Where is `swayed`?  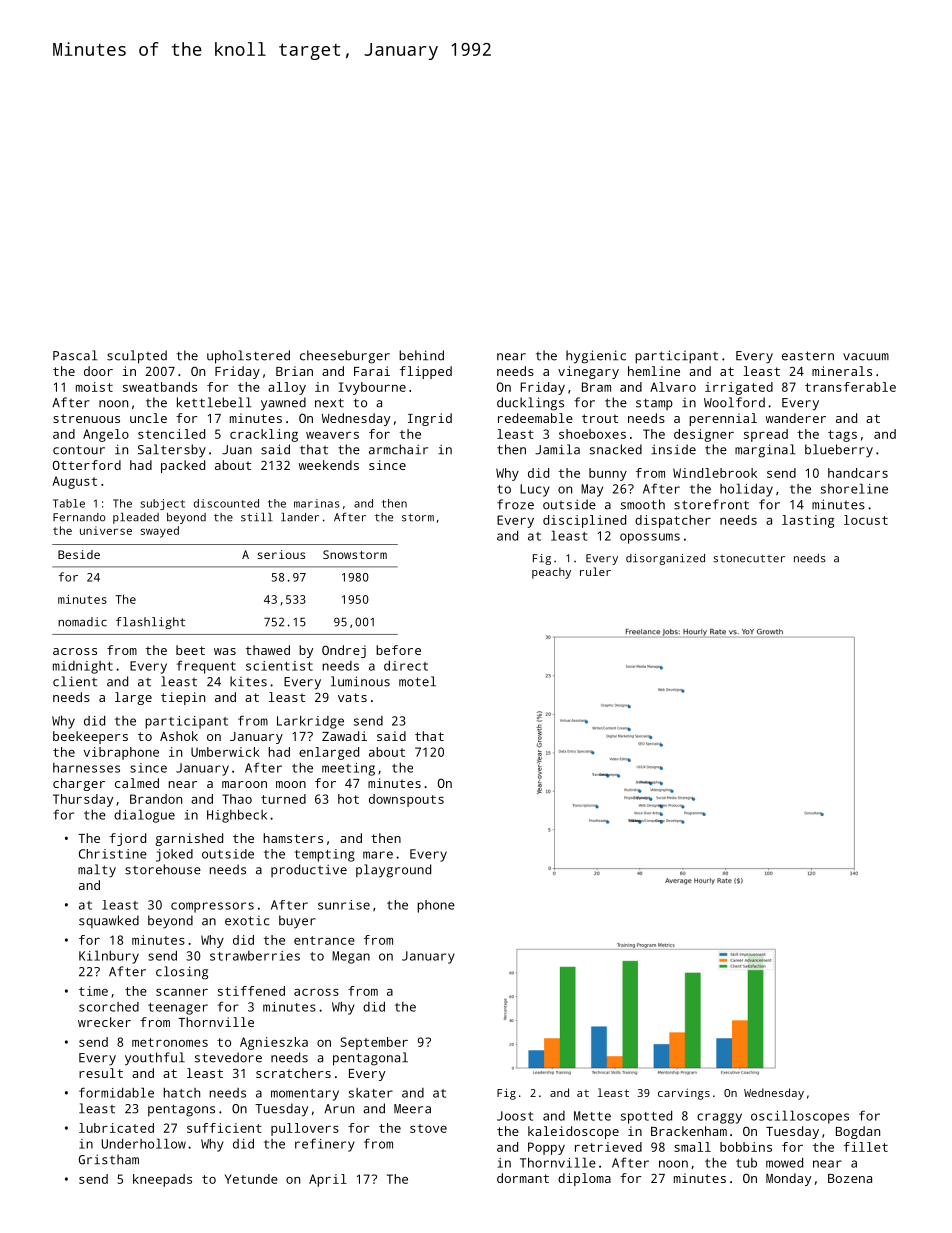 swayed is located at coordinates (160, 532).
